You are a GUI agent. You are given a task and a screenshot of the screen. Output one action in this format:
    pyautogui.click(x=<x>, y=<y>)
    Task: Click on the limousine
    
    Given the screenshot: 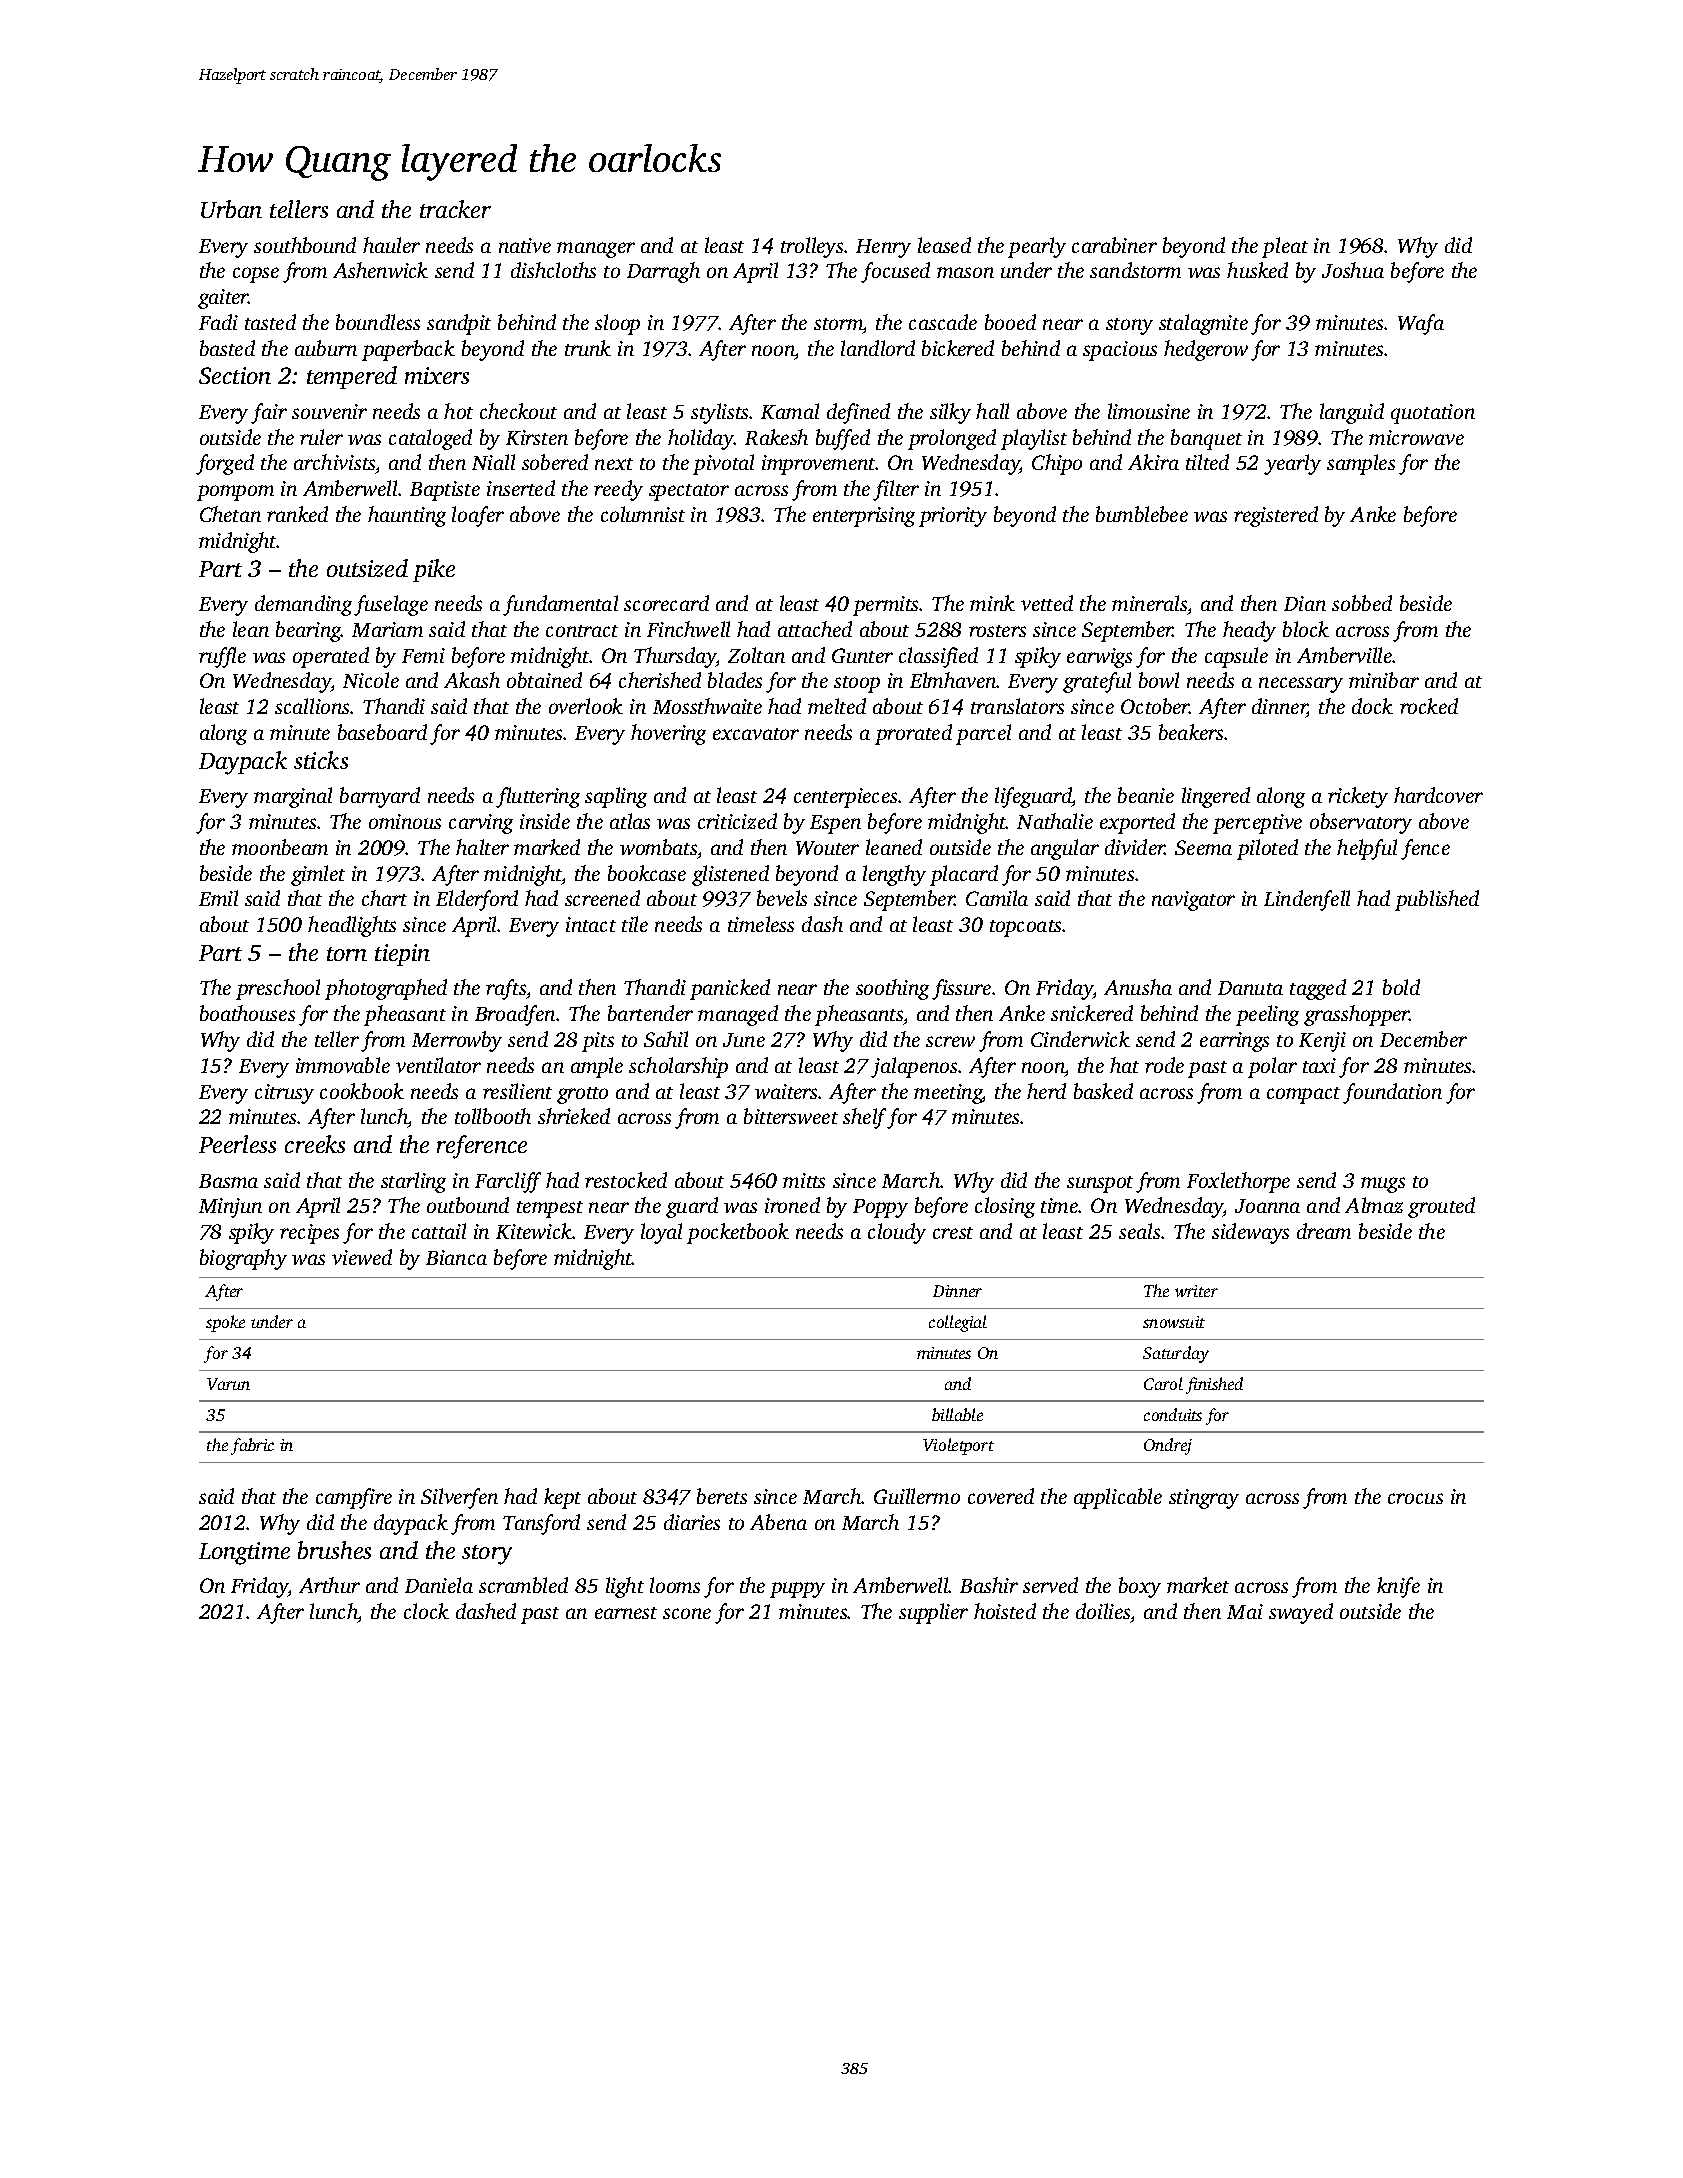 What is the action you would take?
    pyautogui.click(x=1149, y=411)
